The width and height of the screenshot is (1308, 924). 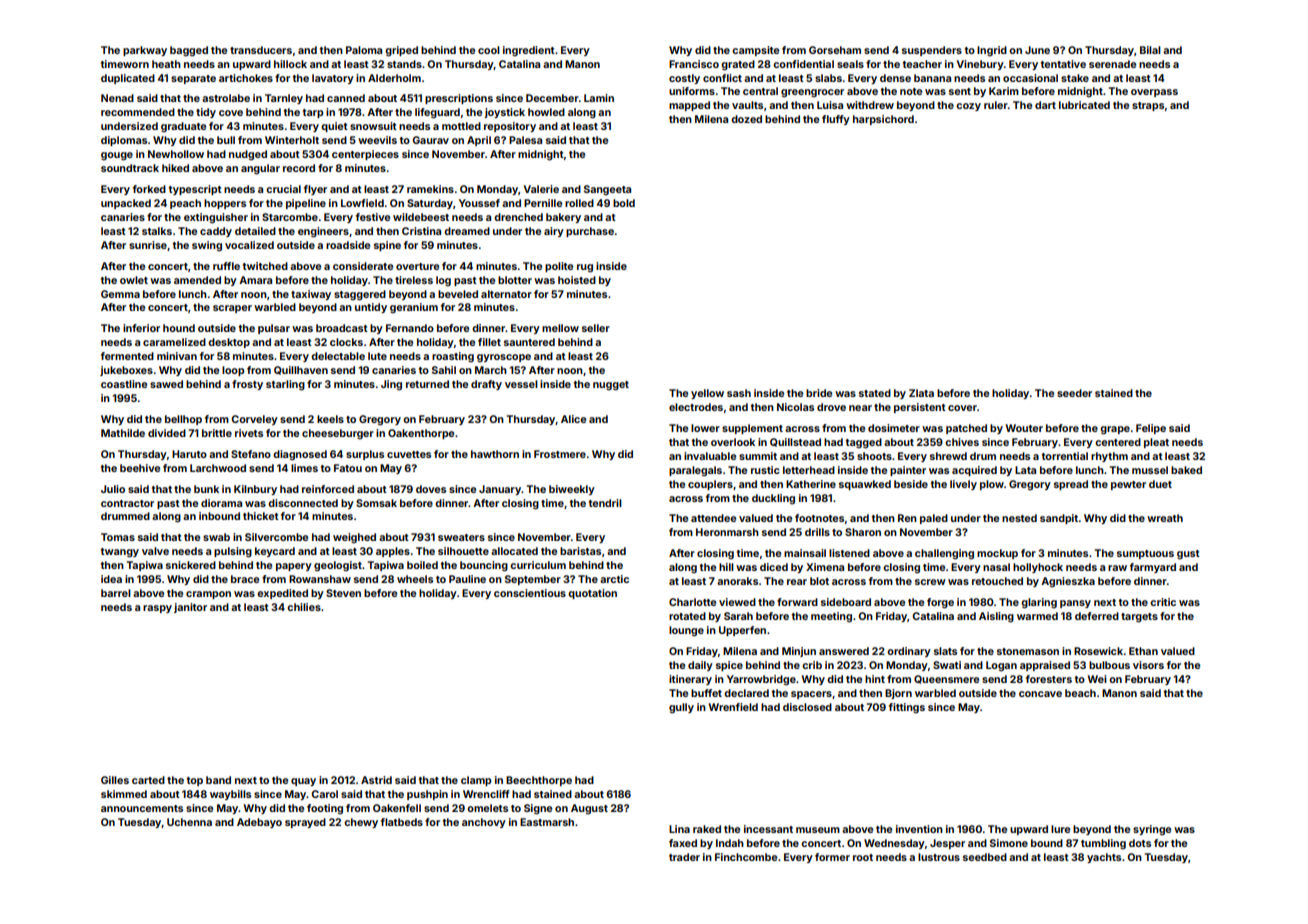 What do you see at coordinates (166, 384) in the screenshot?
I see `sawed` at bounding box center [166, 384].
